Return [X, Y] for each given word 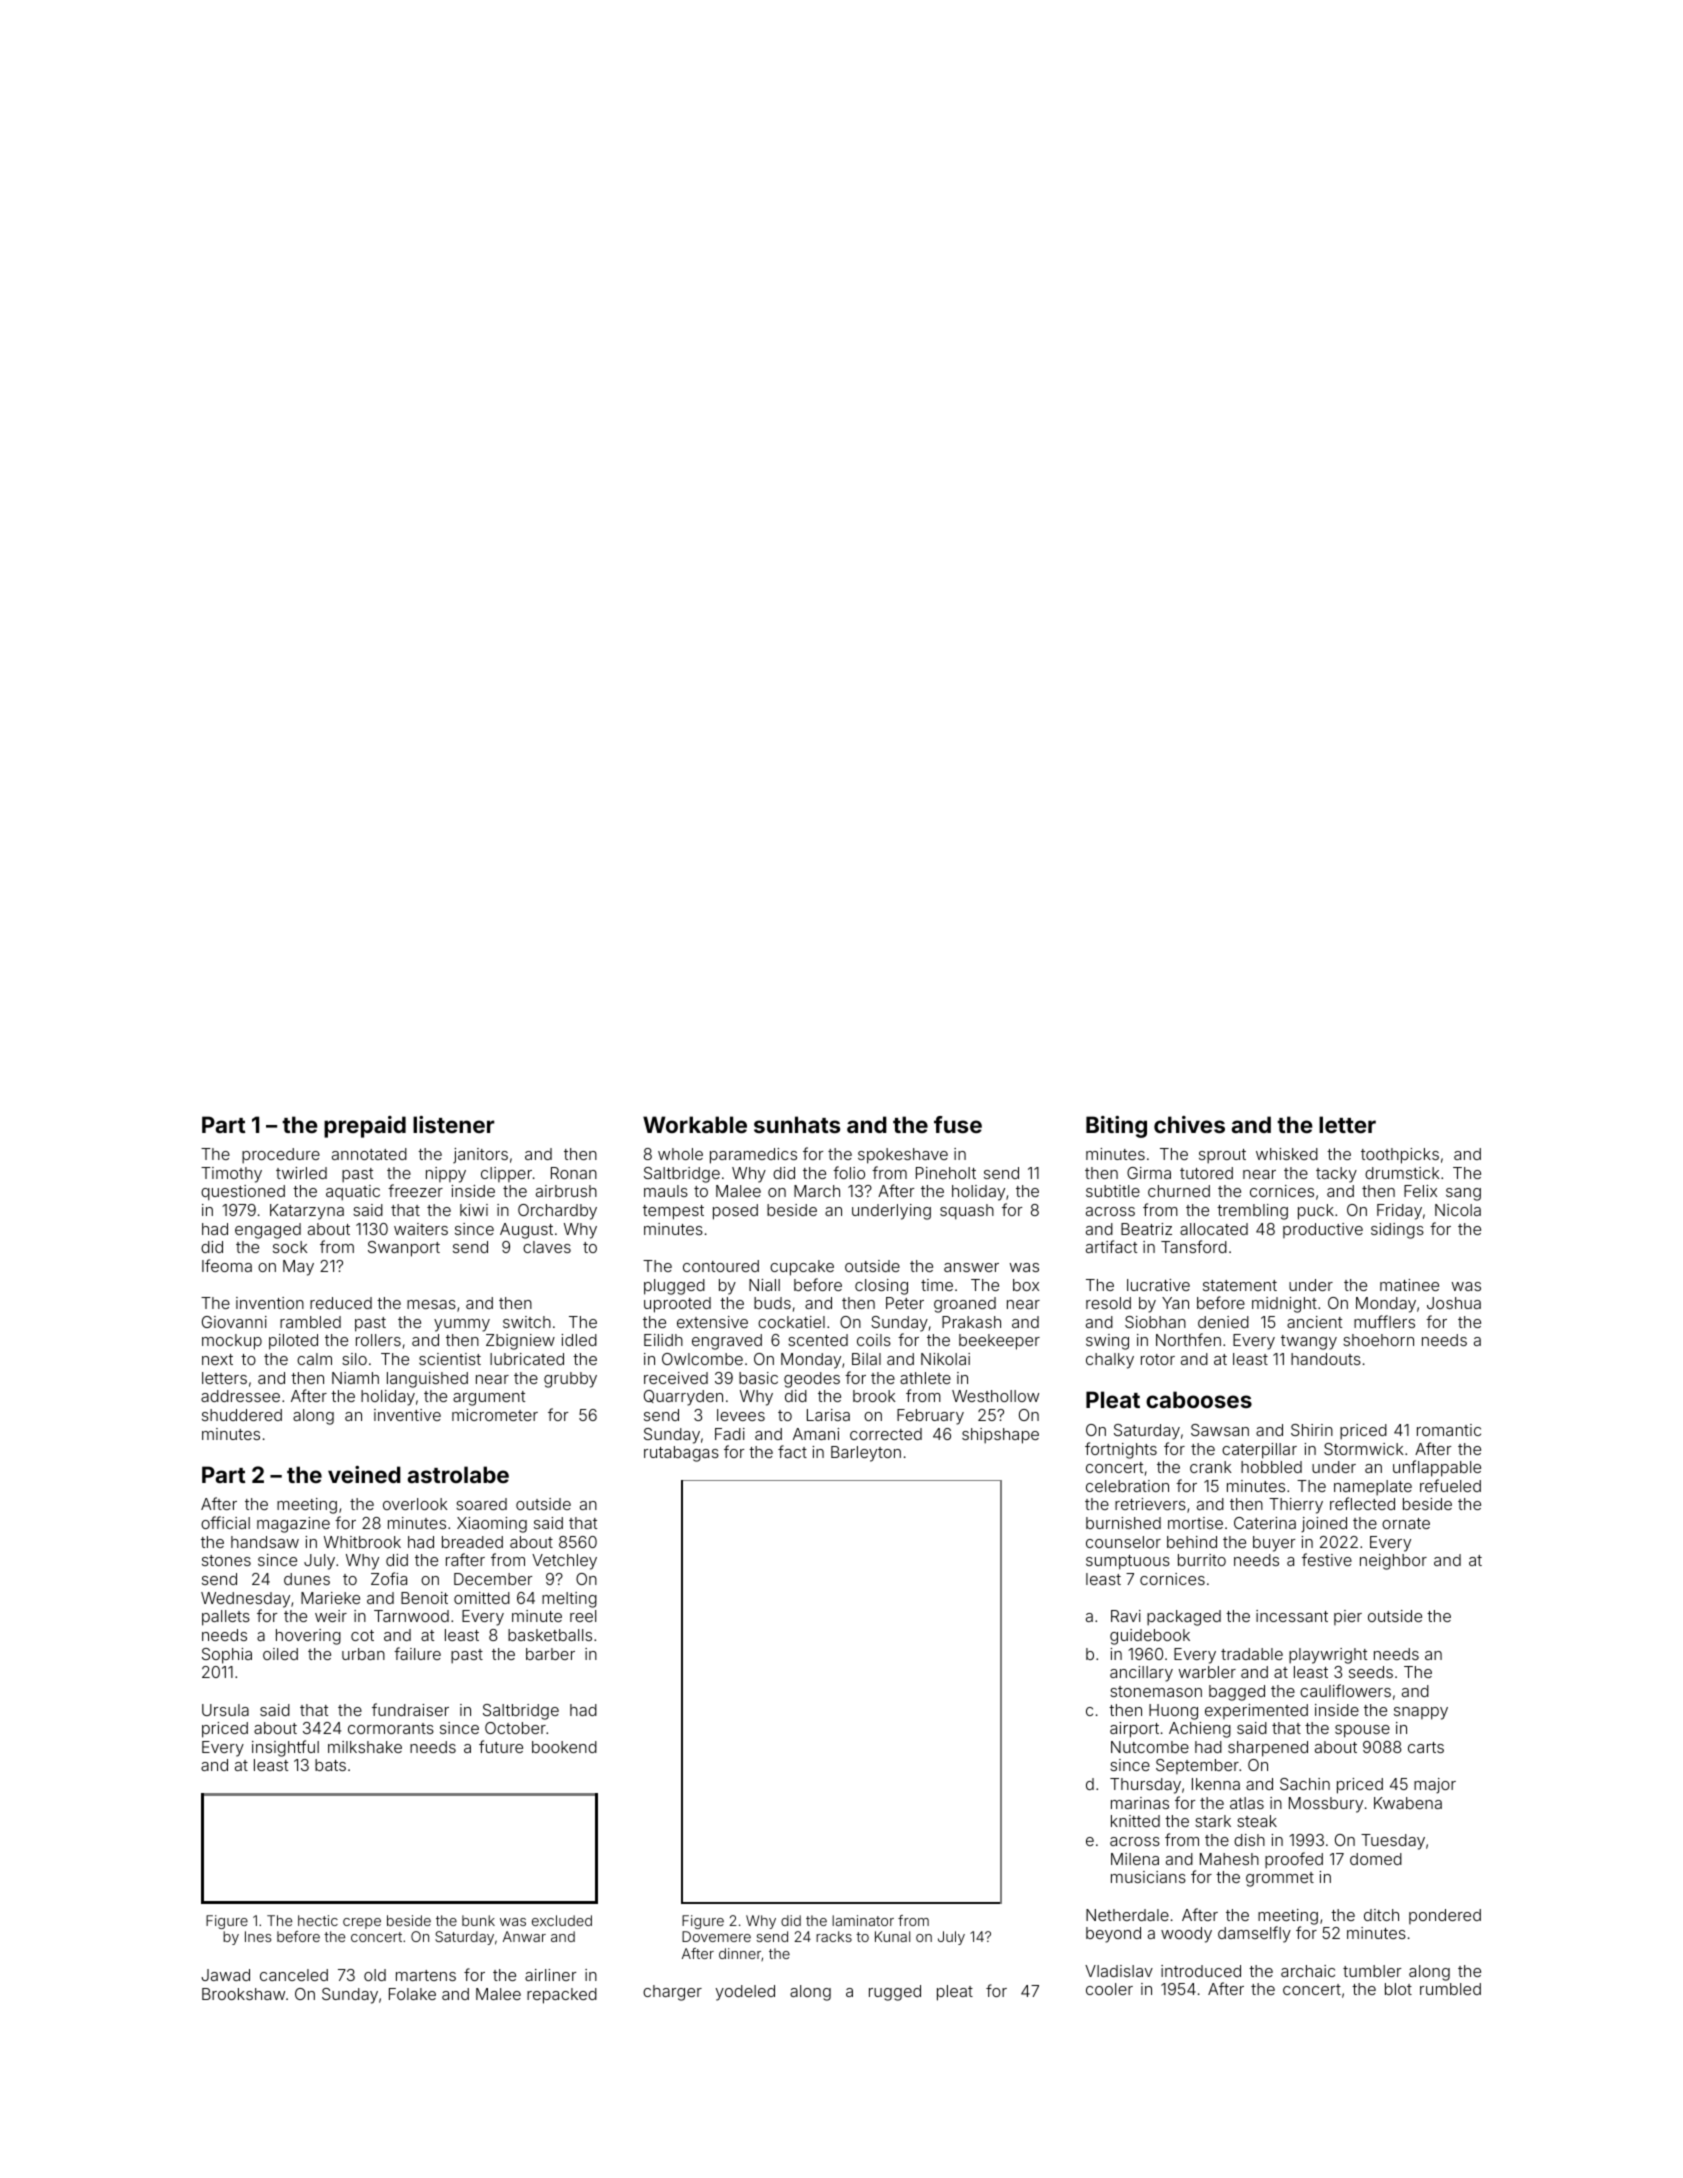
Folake [412, 1994]
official [225, 1522]
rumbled [1450, 1989]
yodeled [745, 1993]
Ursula [225, 1710]
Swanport [404, 1249]
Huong [1173, 1712]
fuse [958, 1124]
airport [1134, 1730]
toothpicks [1400, 1156]
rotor [1158, 1359]
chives [1189, 1124]
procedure [281, 1156]
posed [735, 1212]
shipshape [1000, 1436]
